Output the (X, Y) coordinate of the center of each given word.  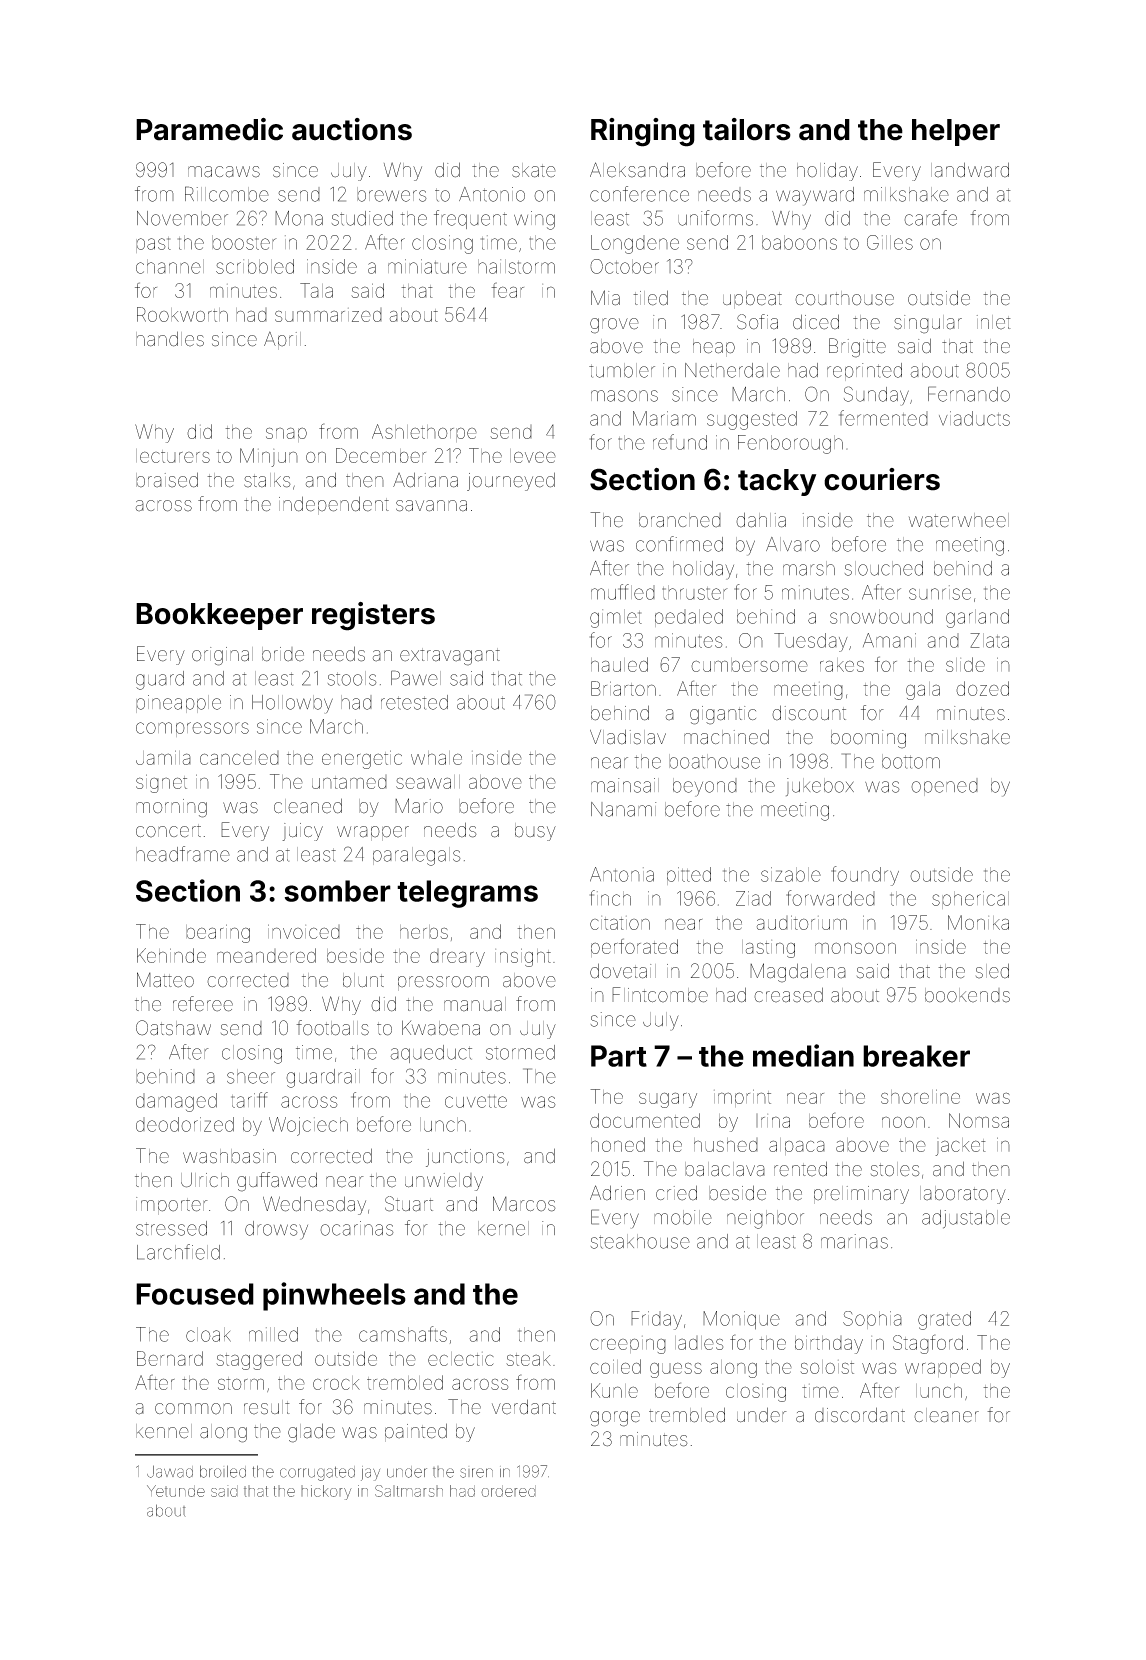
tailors (747, 129)
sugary (668, 1100)
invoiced (304, 931)
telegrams (467, 894)
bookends (967, 995)
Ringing (643, 132)
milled (273, 1334)
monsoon (855, 948)
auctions (352, 129)
